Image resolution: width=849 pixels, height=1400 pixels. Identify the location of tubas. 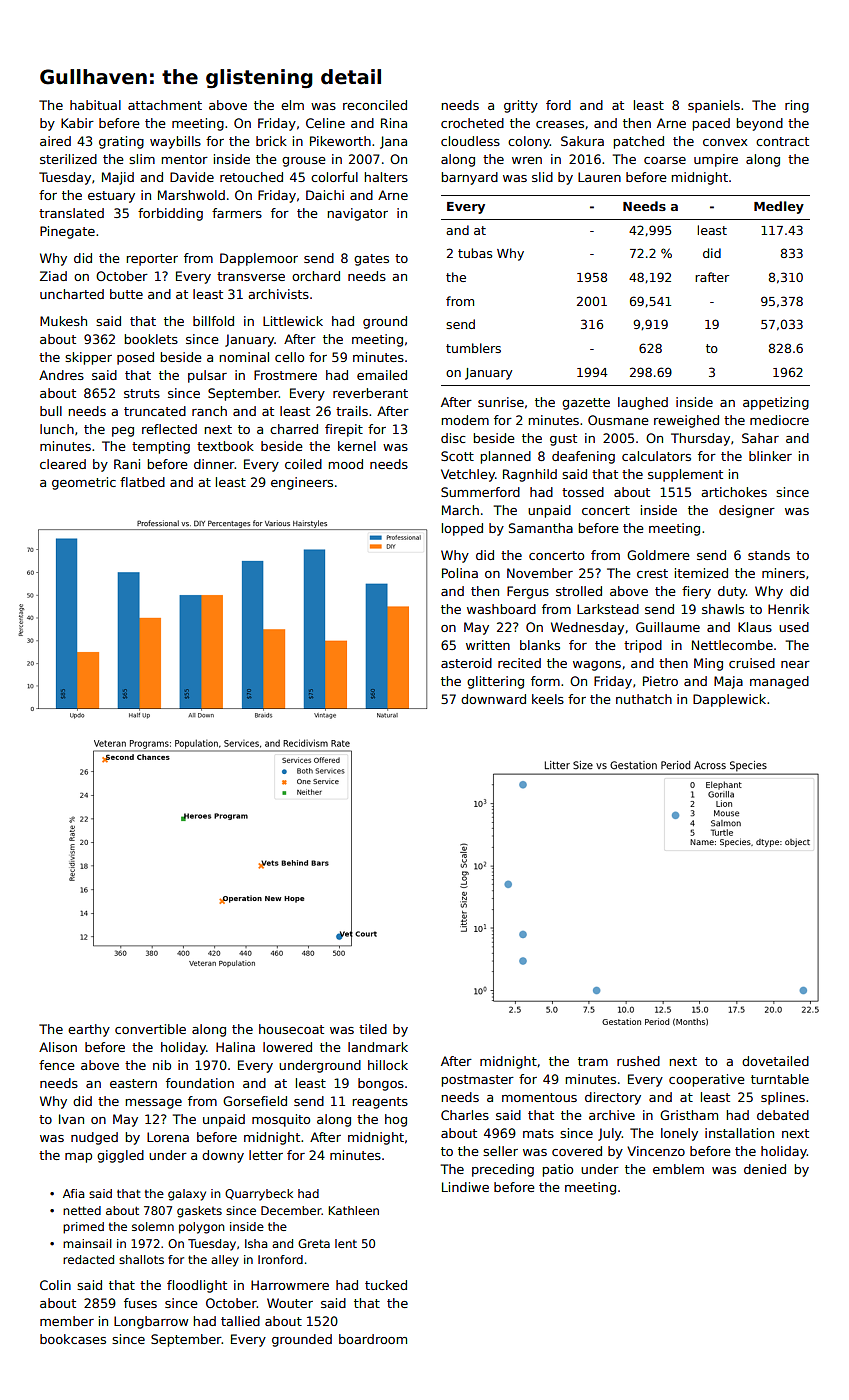
(475, 253).
